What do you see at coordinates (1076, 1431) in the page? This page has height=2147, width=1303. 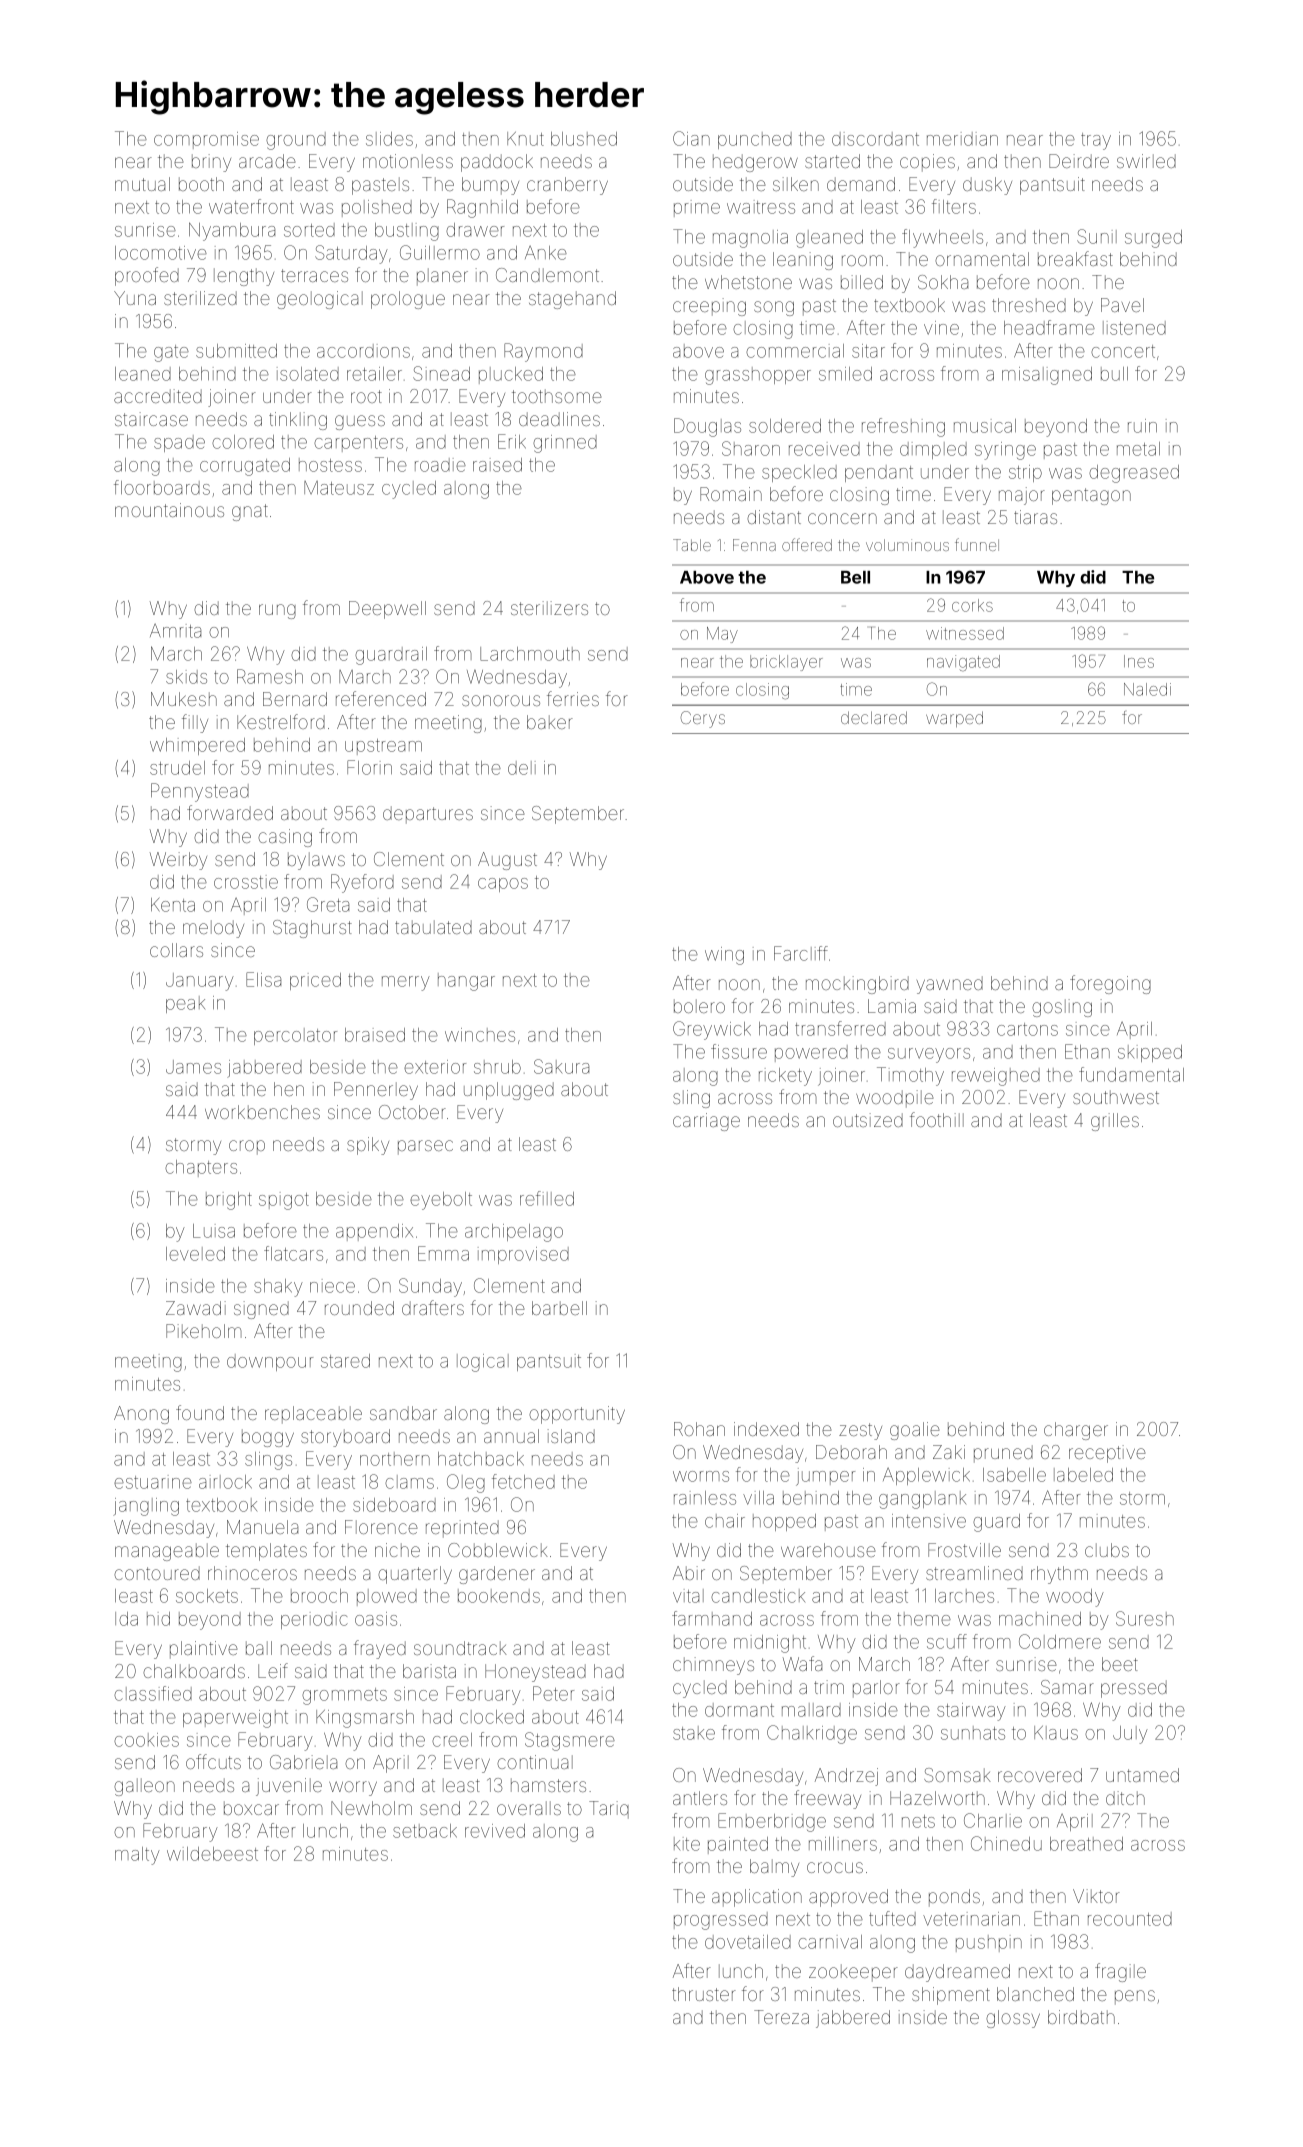 I see `charger` at bounding box center [1076, 1431].
